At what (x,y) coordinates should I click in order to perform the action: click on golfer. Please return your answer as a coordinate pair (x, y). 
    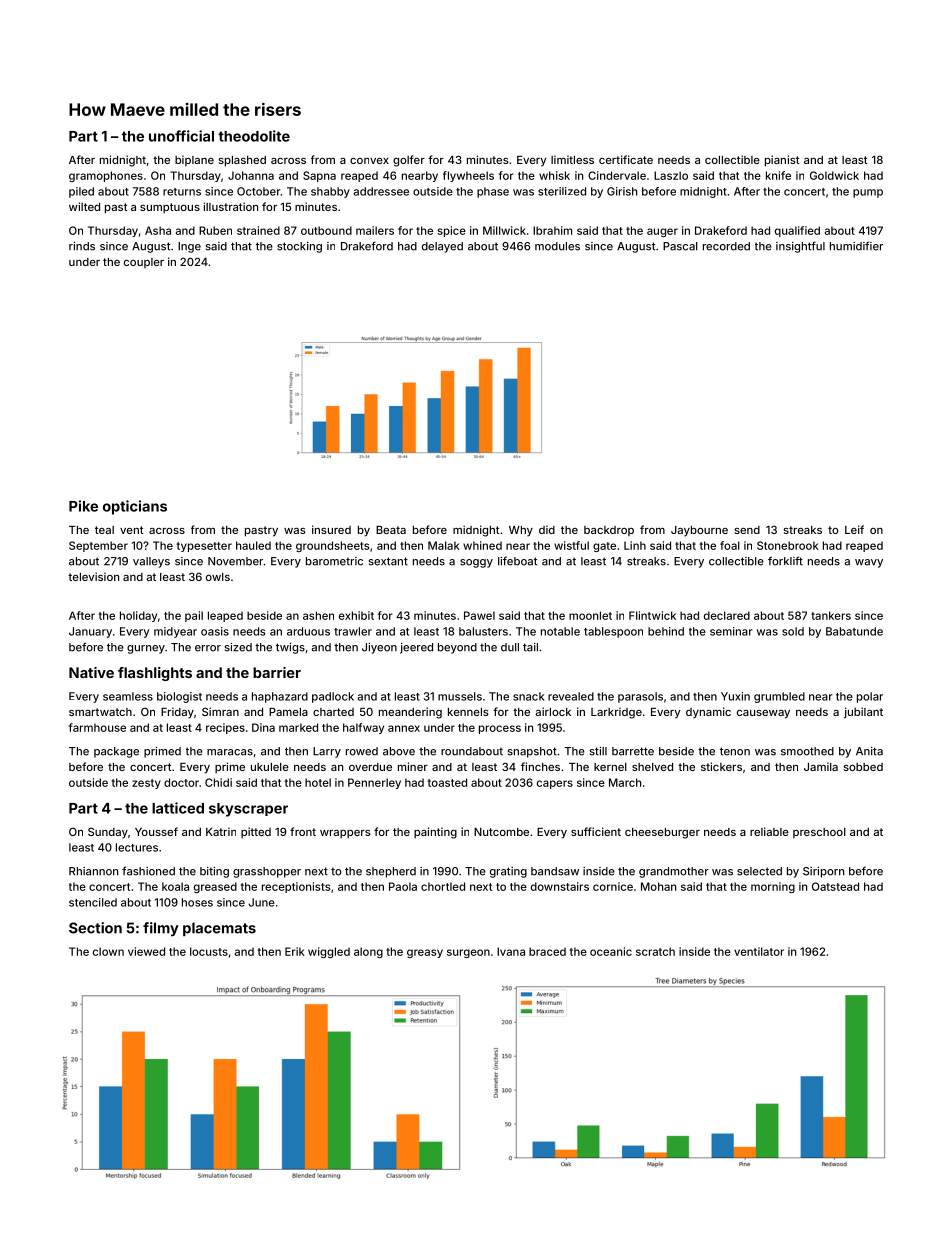
    Looking at the image, I should click on (409, 161).
